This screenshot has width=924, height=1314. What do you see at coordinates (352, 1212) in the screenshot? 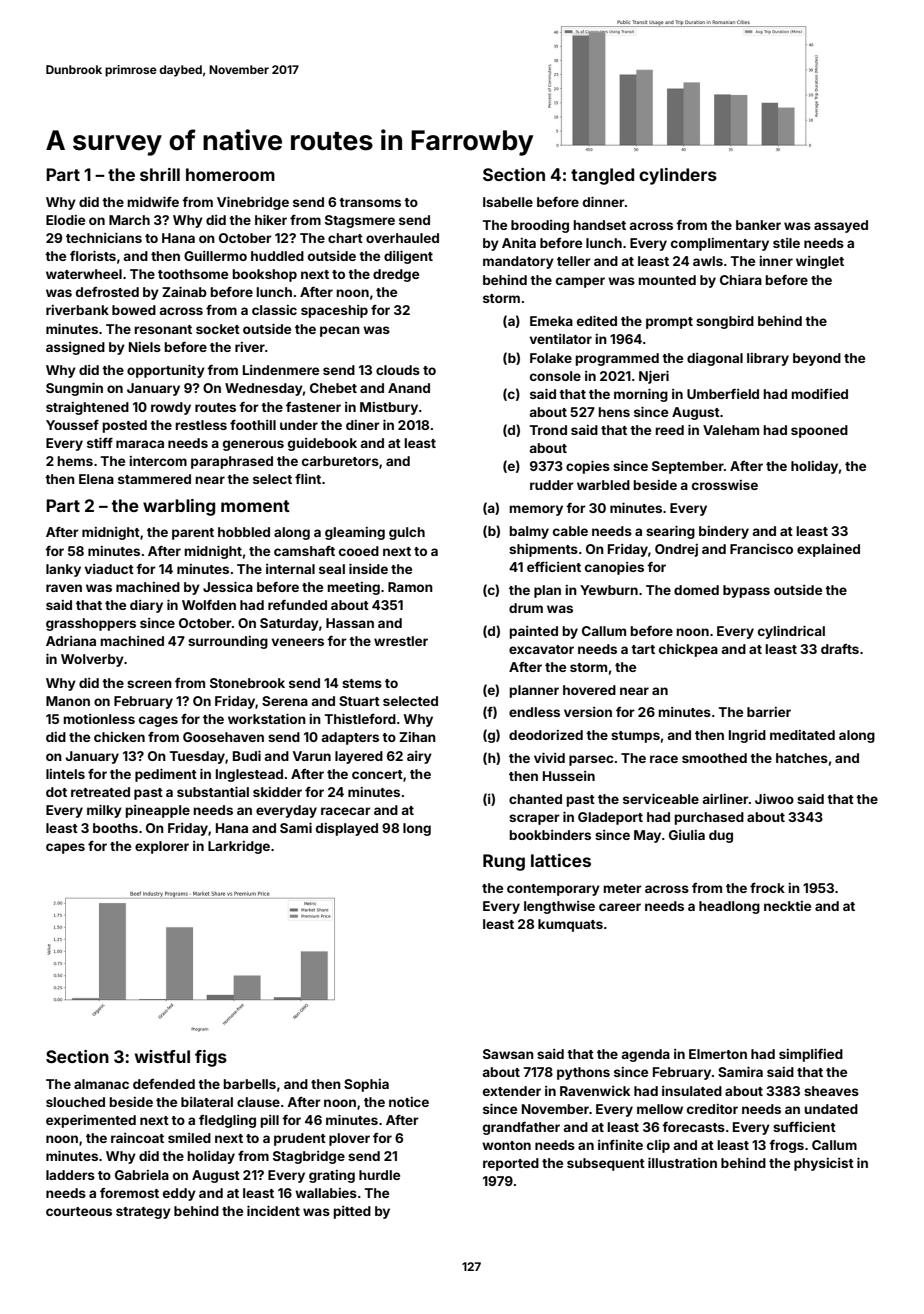
I see `pitted` at bounding box center [352, 1212].
